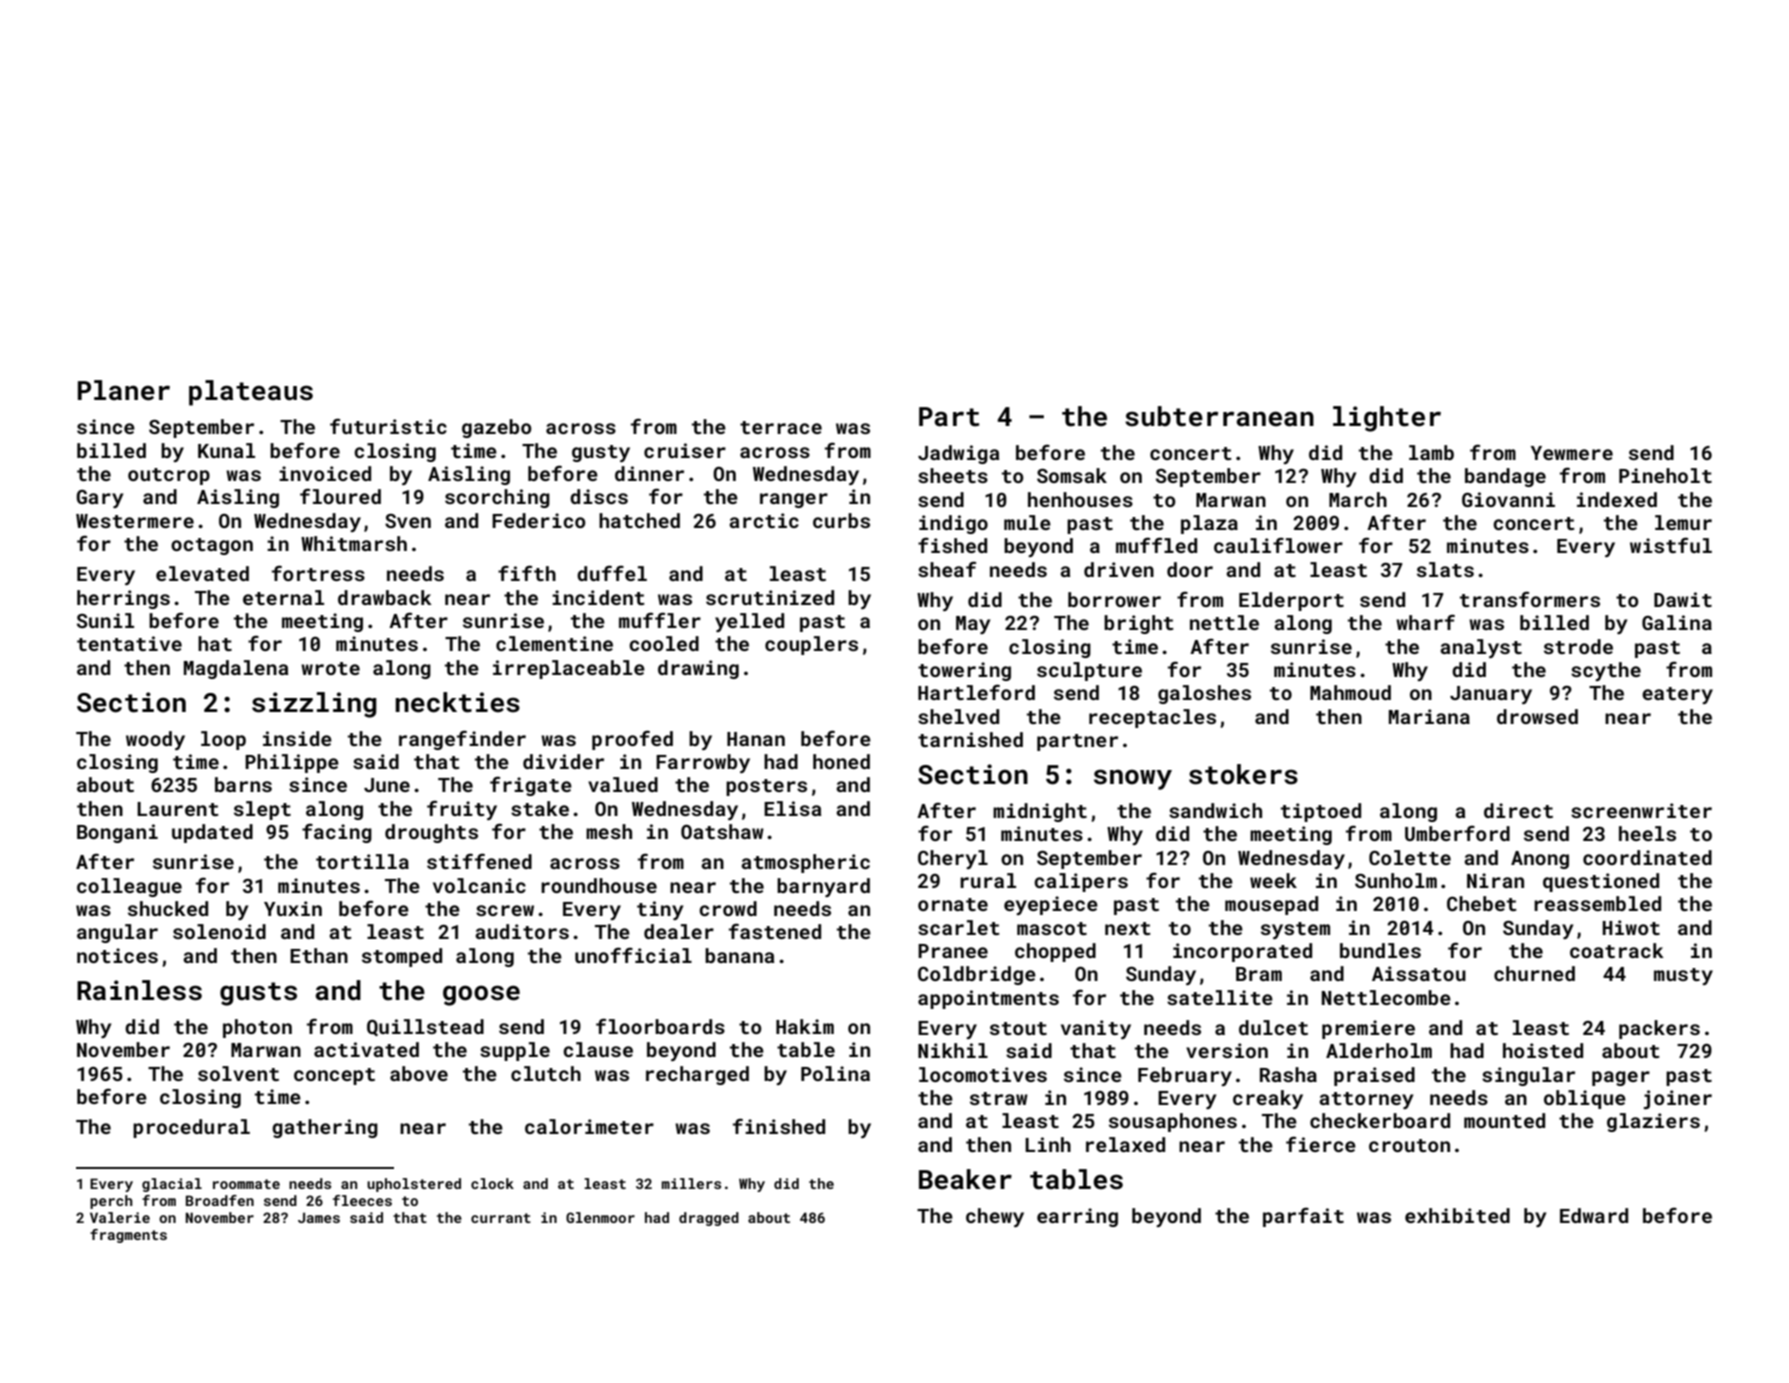 The height and width of the document is (1383, 1789). I want to click on sheets, so click(953, 475).
